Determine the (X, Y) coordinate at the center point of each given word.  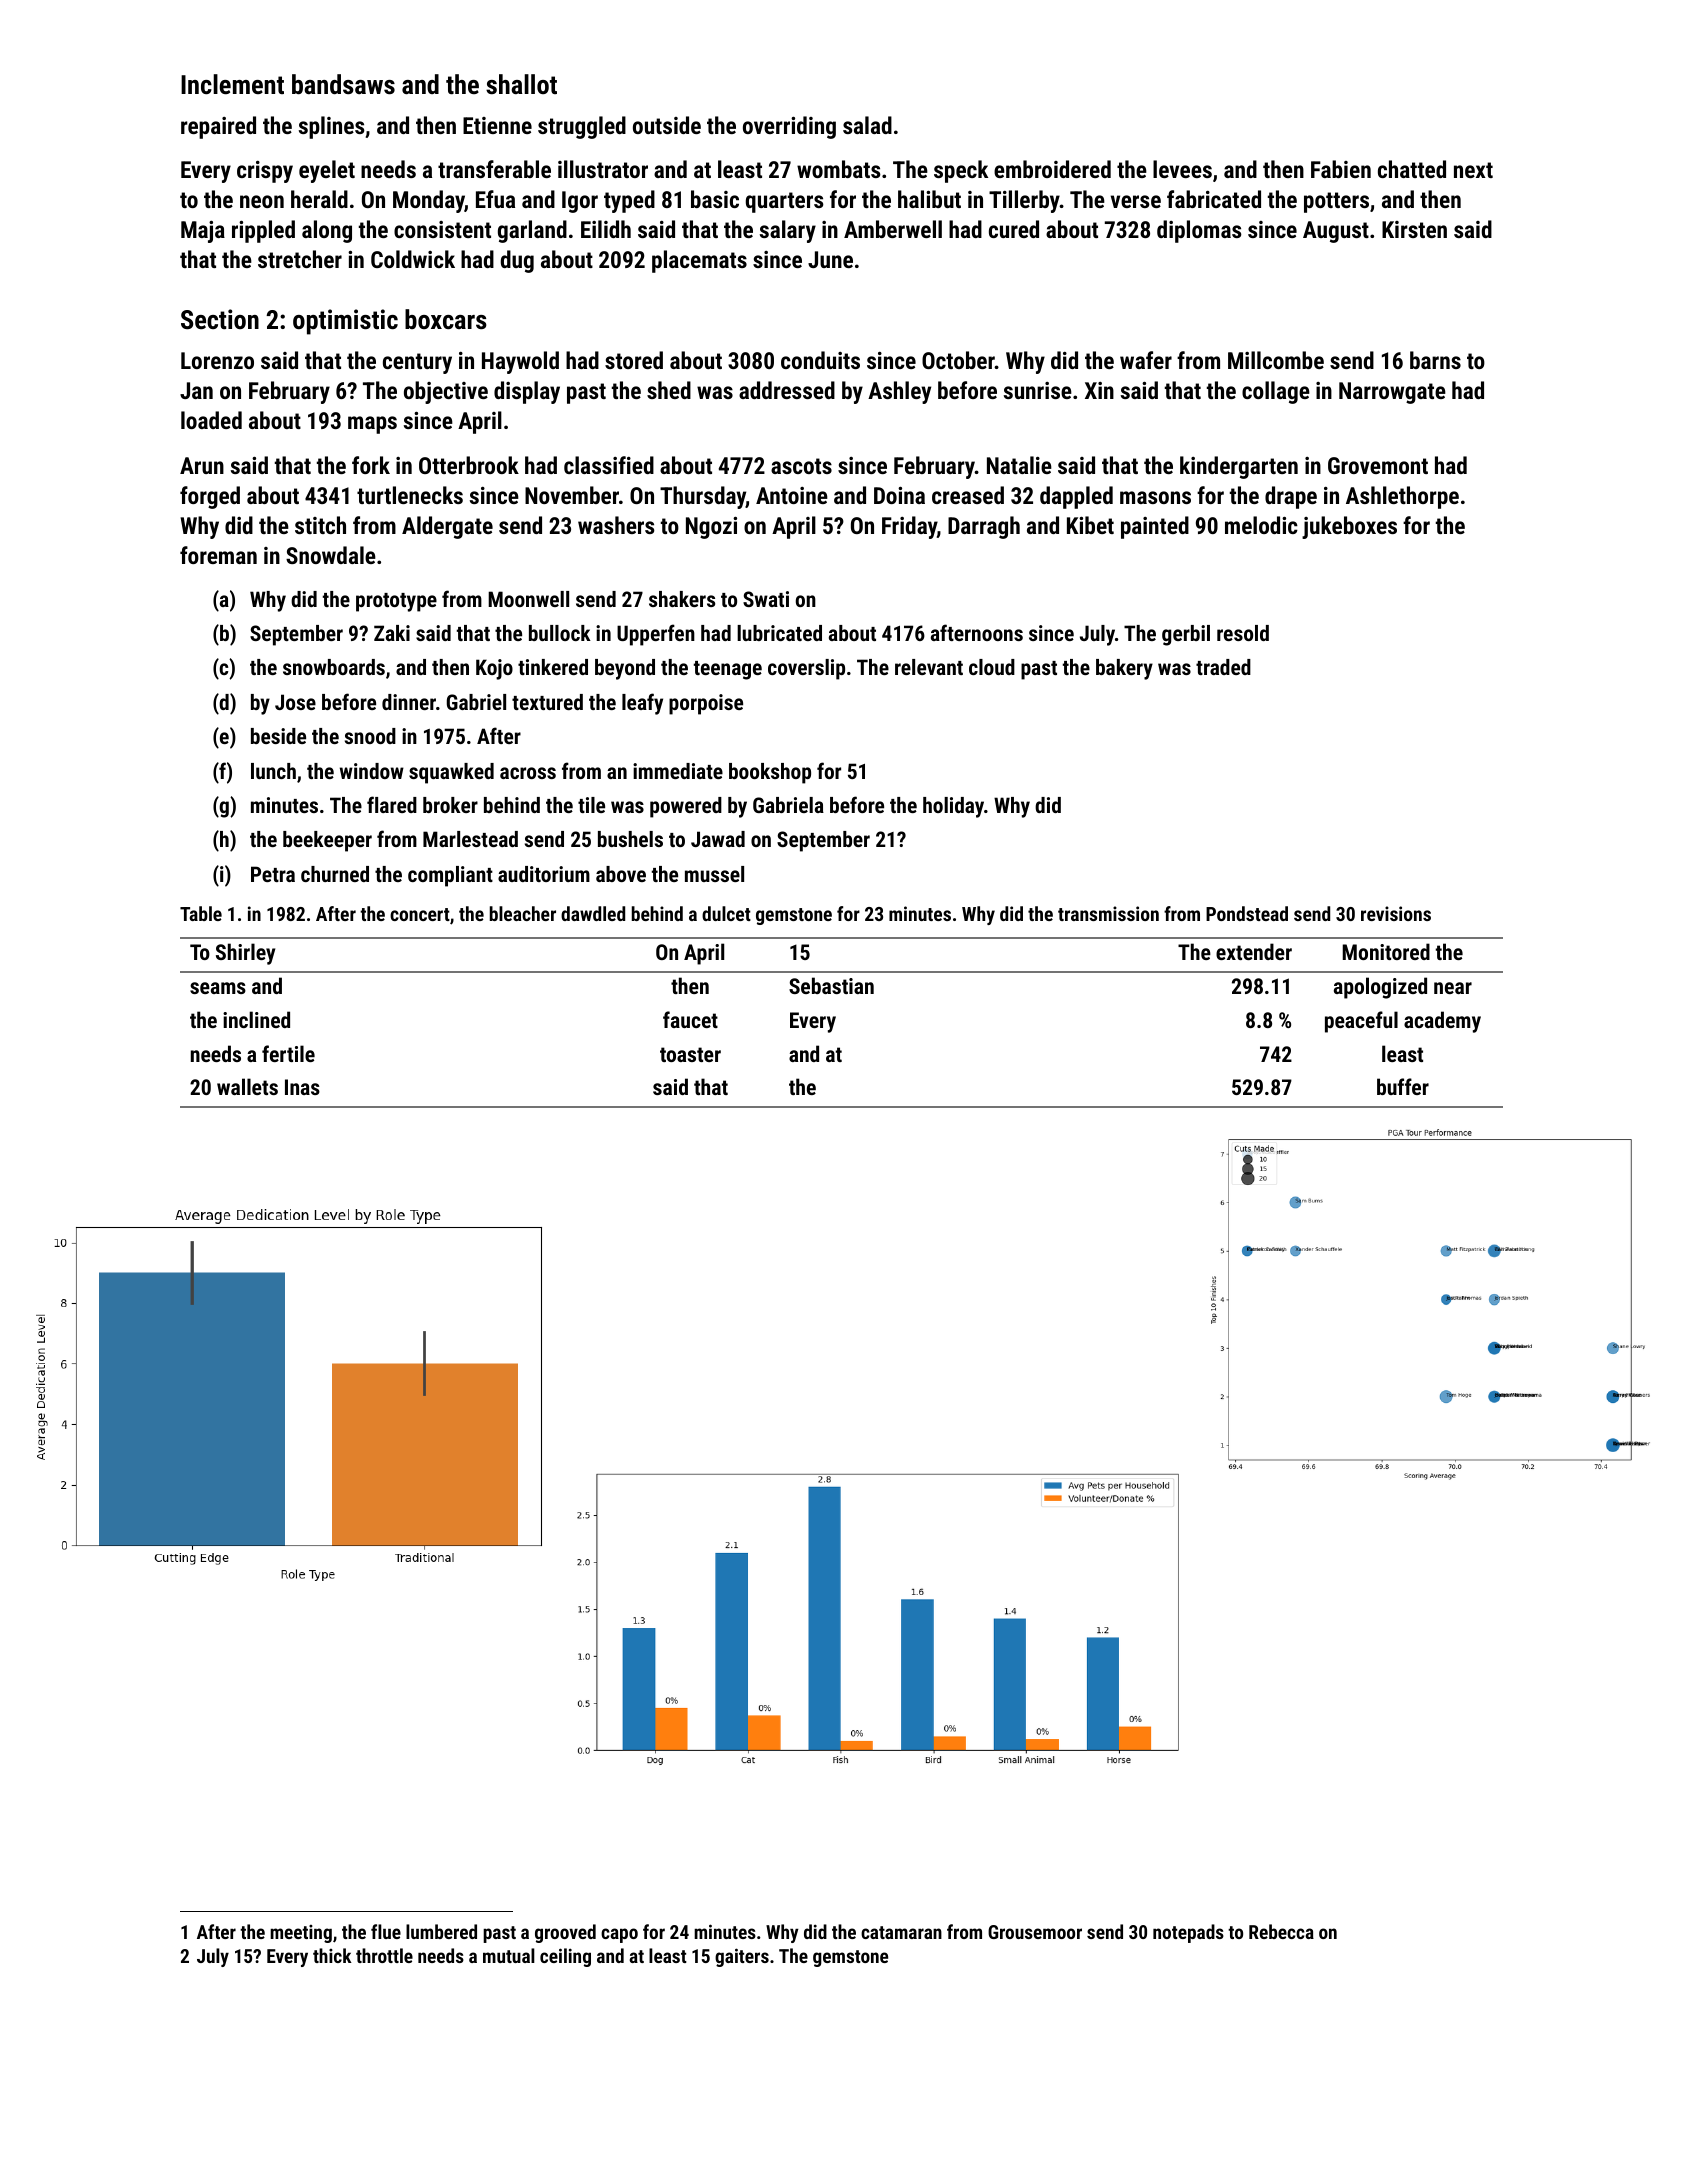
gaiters (742, 1957)
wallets (247, 1086)
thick (332, 1955)
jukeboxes (1349, 527)
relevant (929, 667)
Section (220, 319)
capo (619, 1935)
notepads (1188, 1933)
